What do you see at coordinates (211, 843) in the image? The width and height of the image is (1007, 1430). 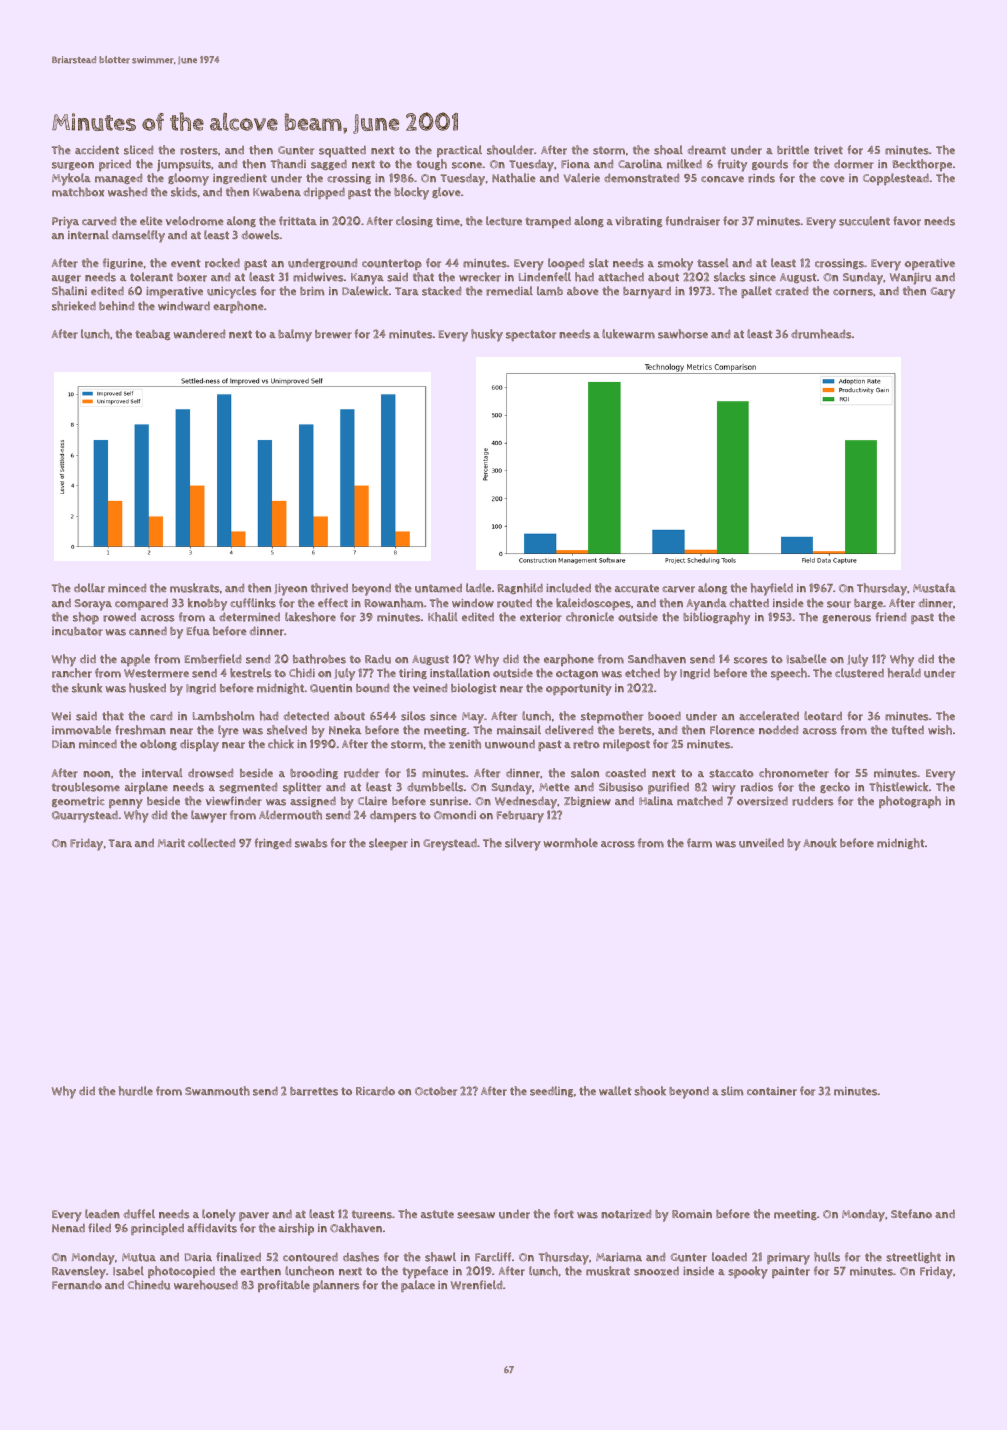 I see `collected` at bounding box center [211, 843].
